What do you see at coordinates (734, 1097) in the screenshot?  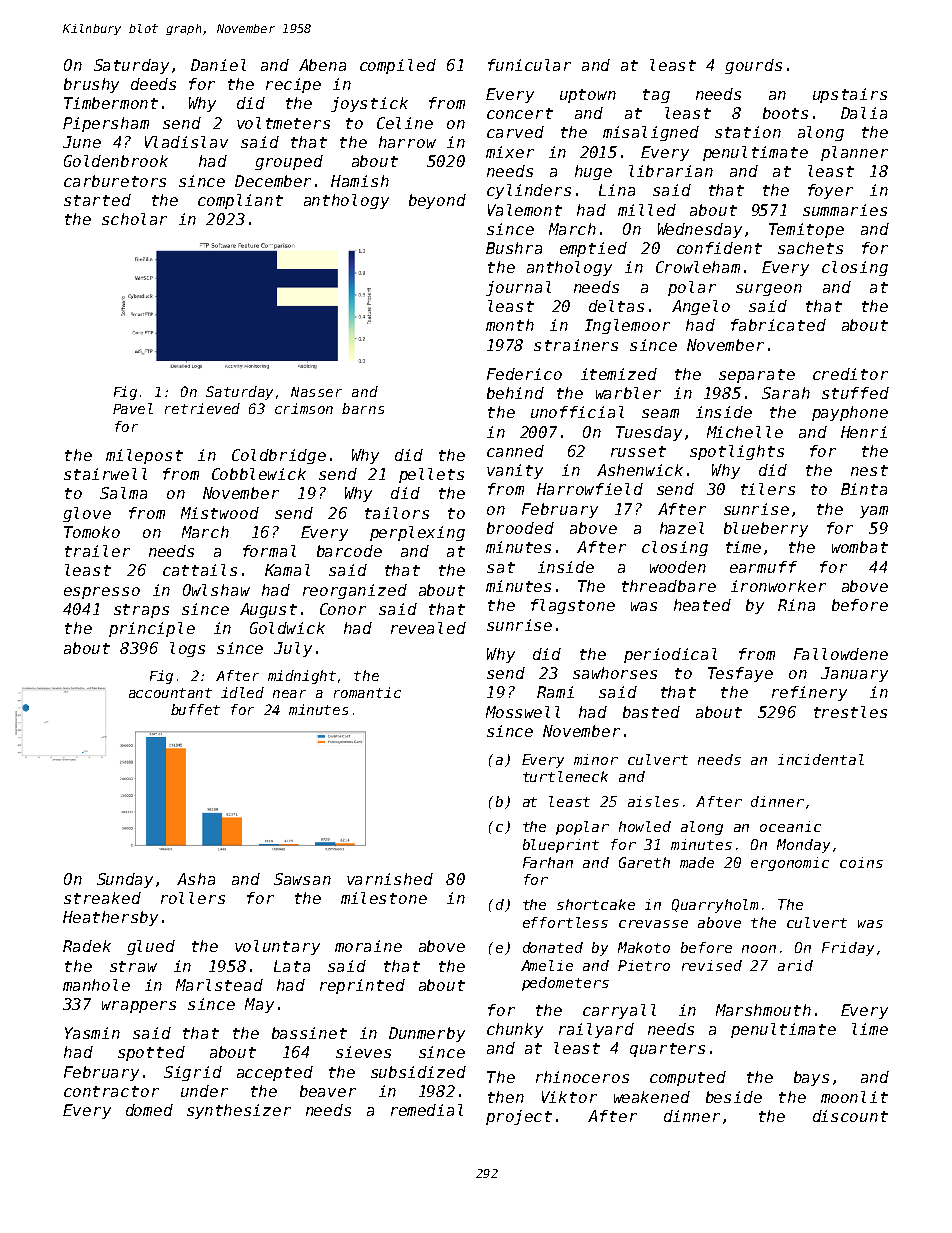 I see `beside` at bounding box center [734, 1097].
